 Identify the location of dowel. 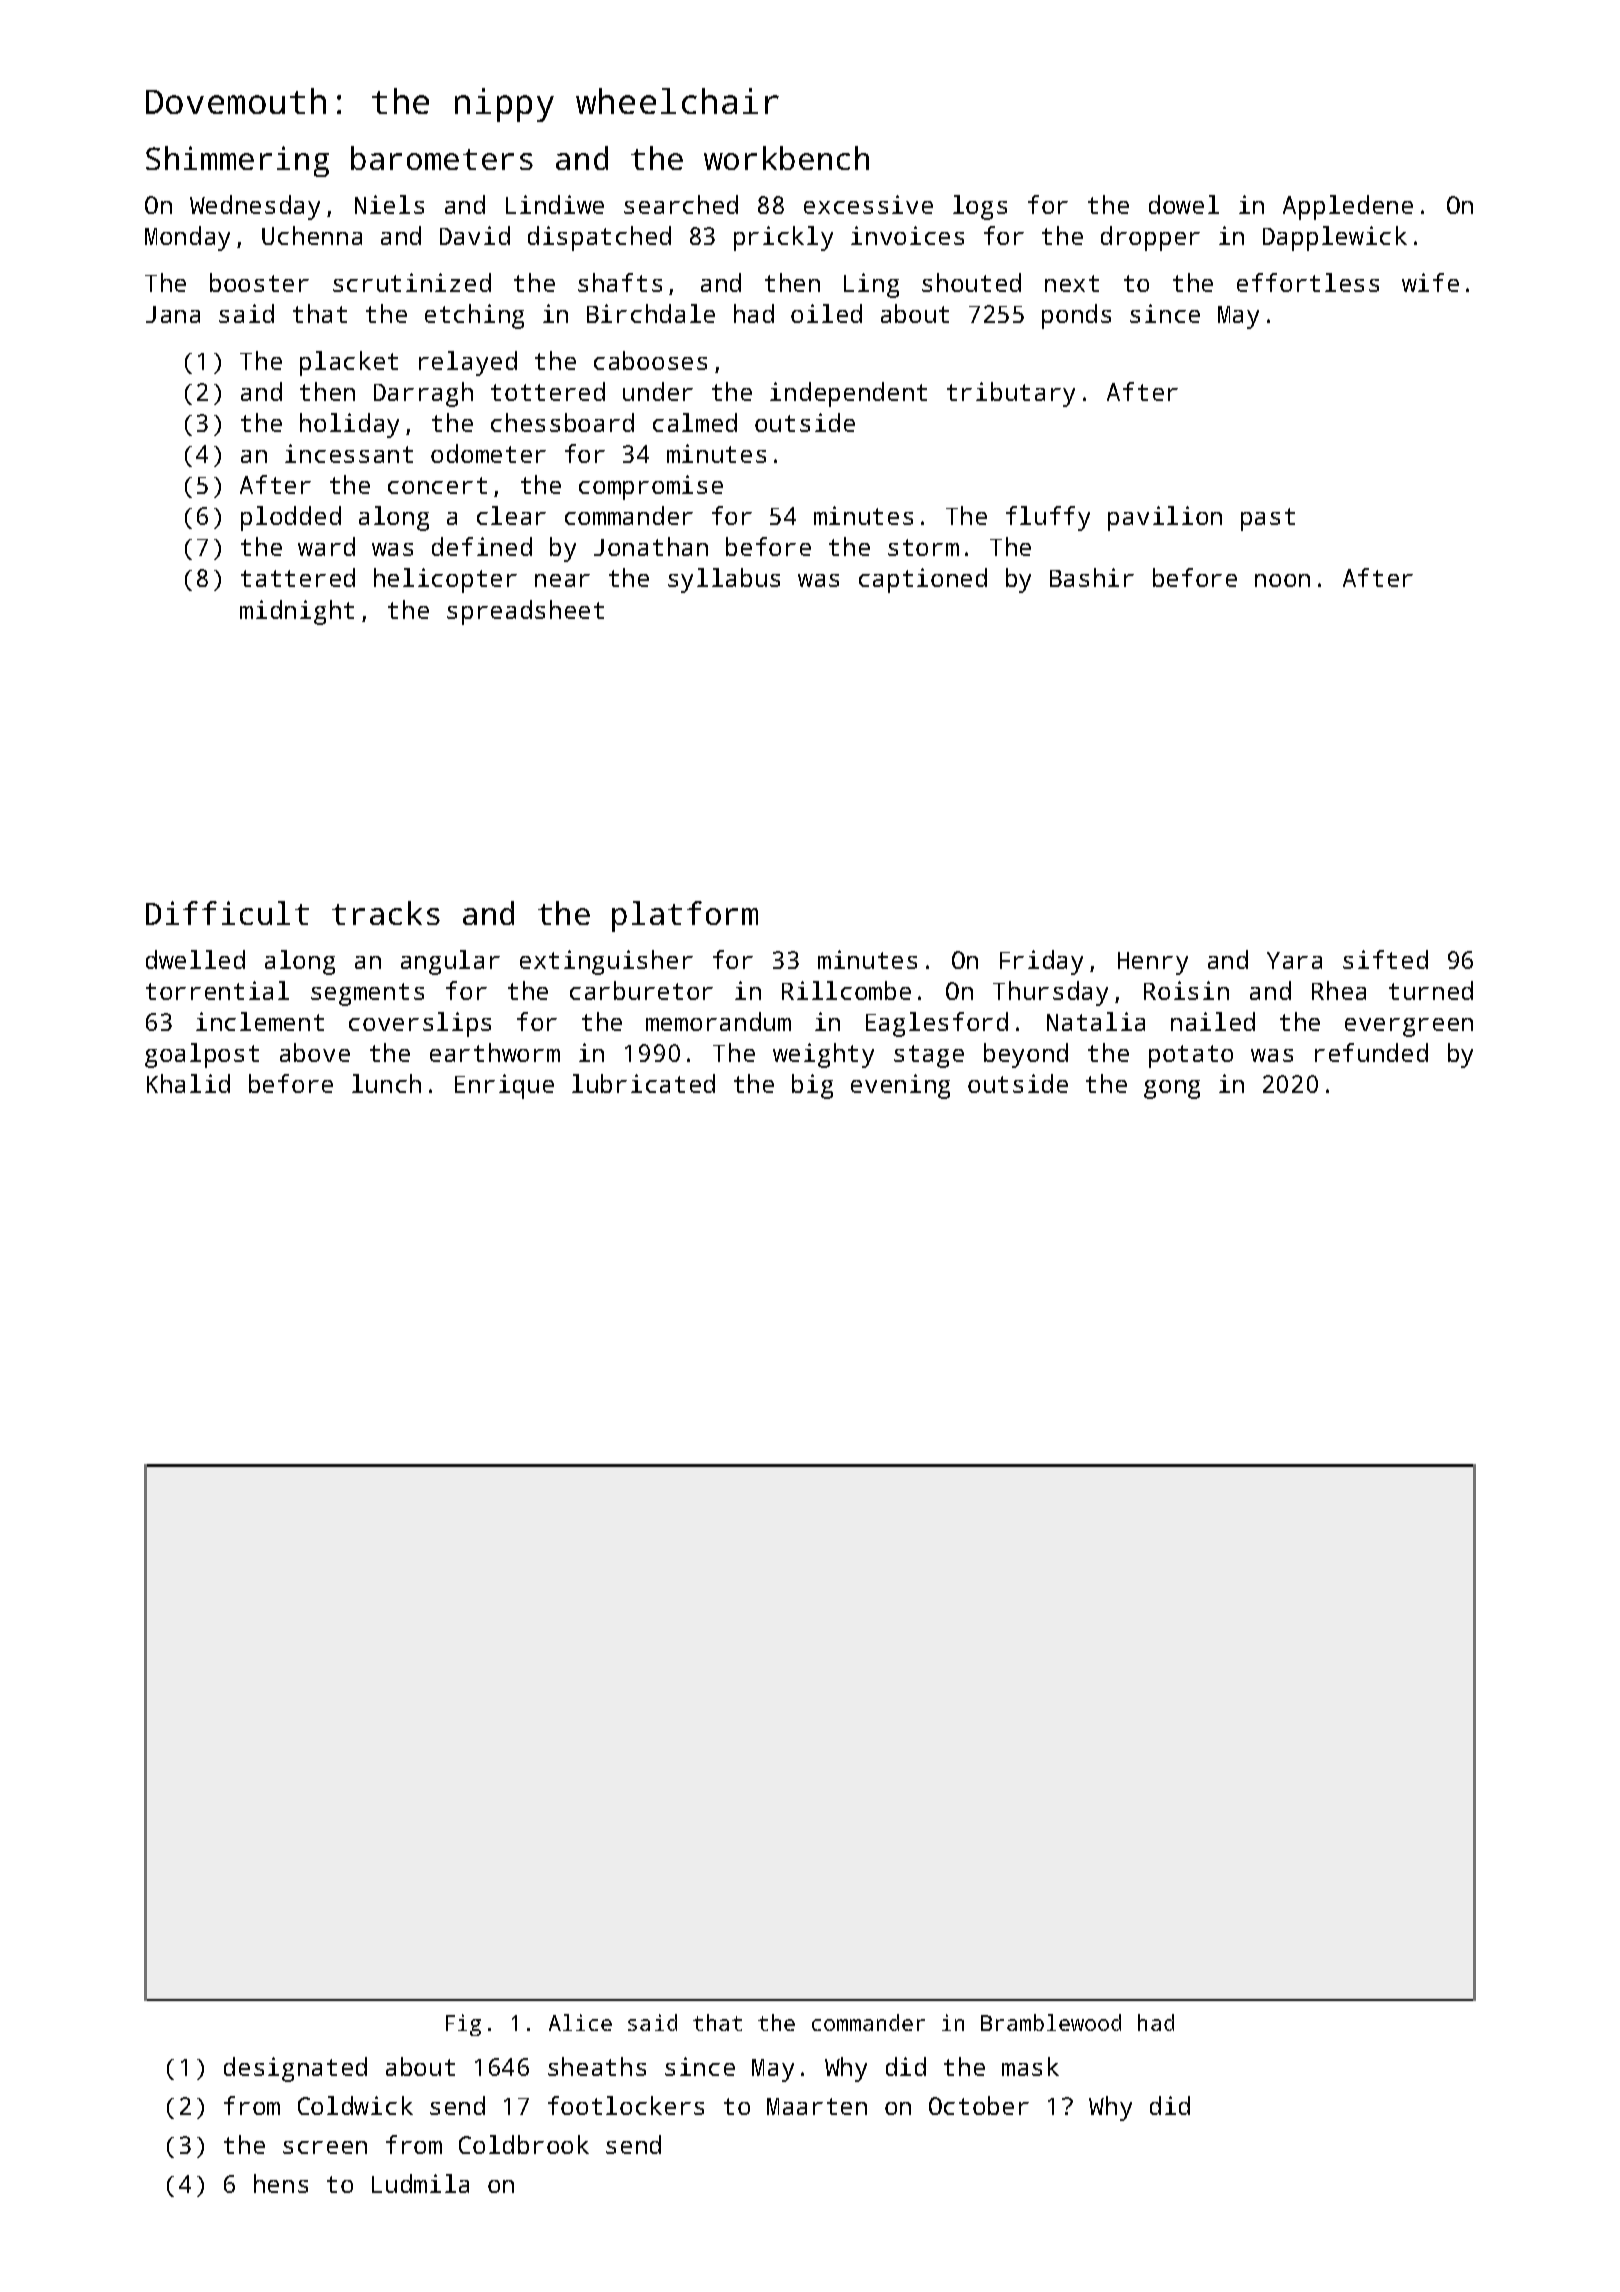
(1184, 204).
